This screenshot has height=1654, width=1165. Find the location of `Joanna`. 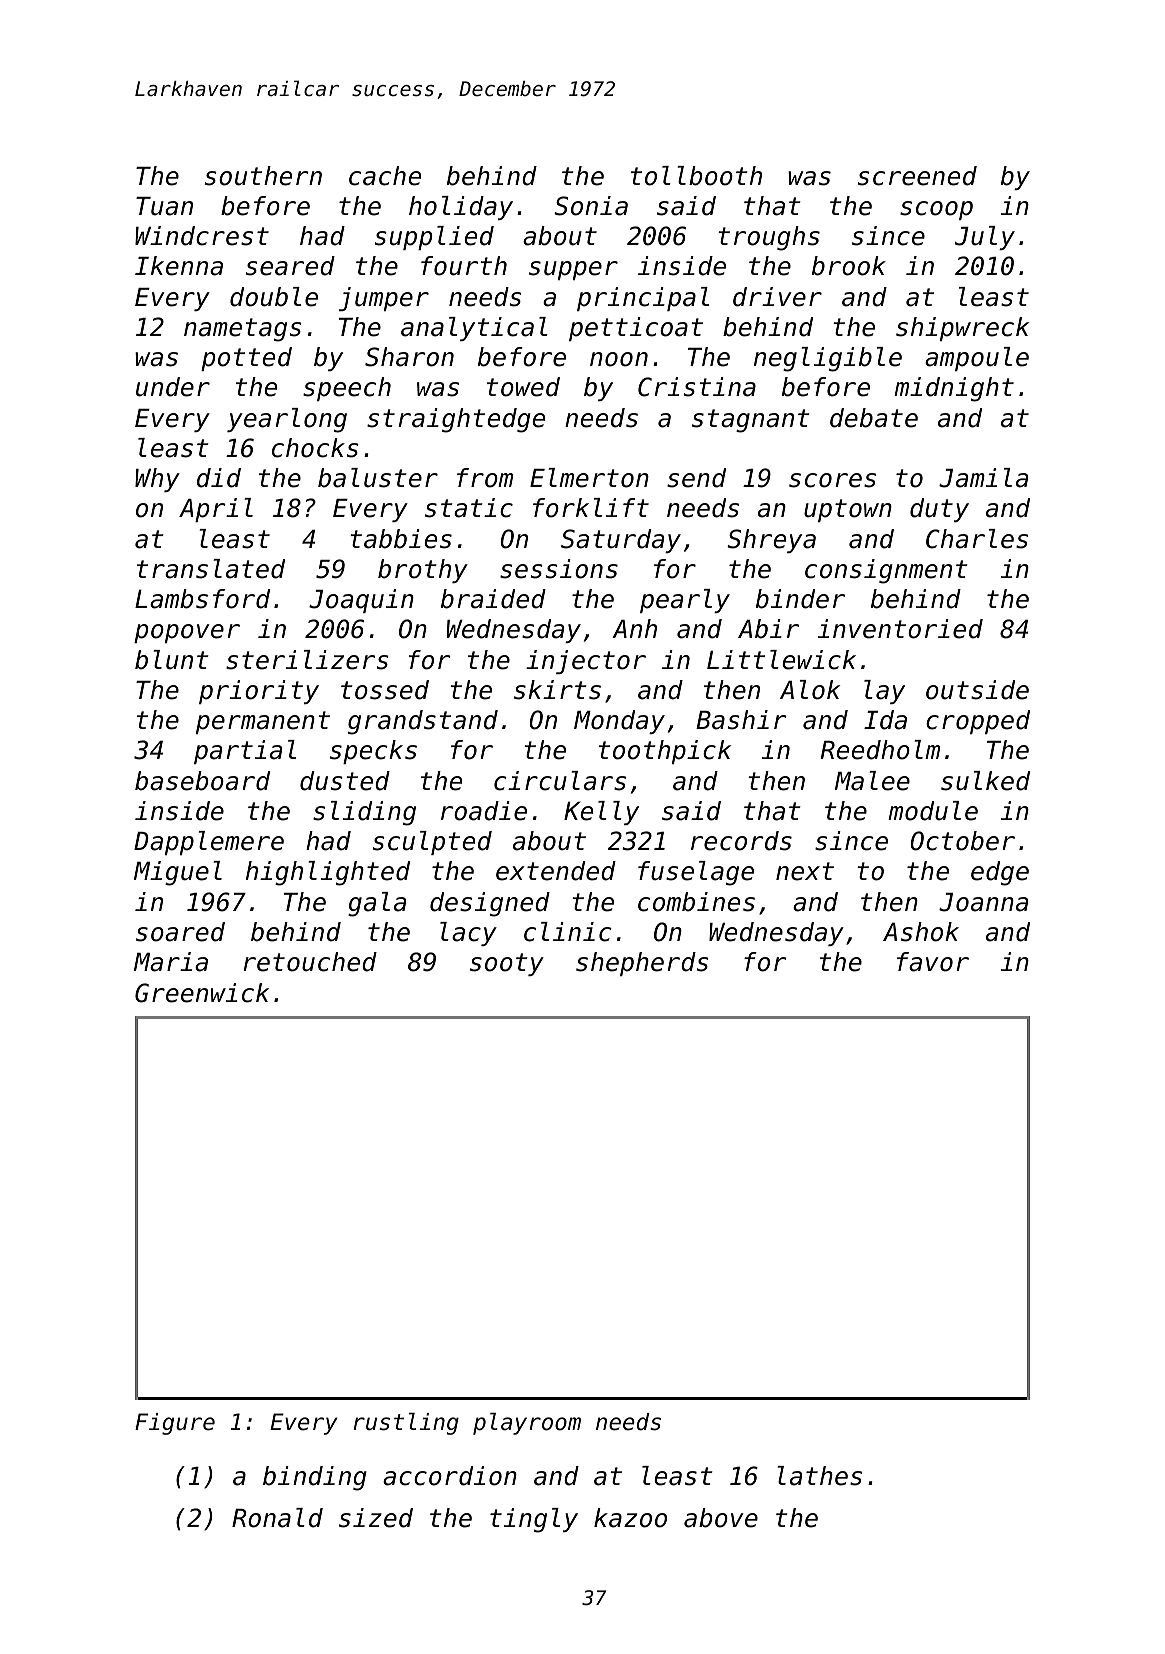

Joanna is located at coordinates (983, 902).
